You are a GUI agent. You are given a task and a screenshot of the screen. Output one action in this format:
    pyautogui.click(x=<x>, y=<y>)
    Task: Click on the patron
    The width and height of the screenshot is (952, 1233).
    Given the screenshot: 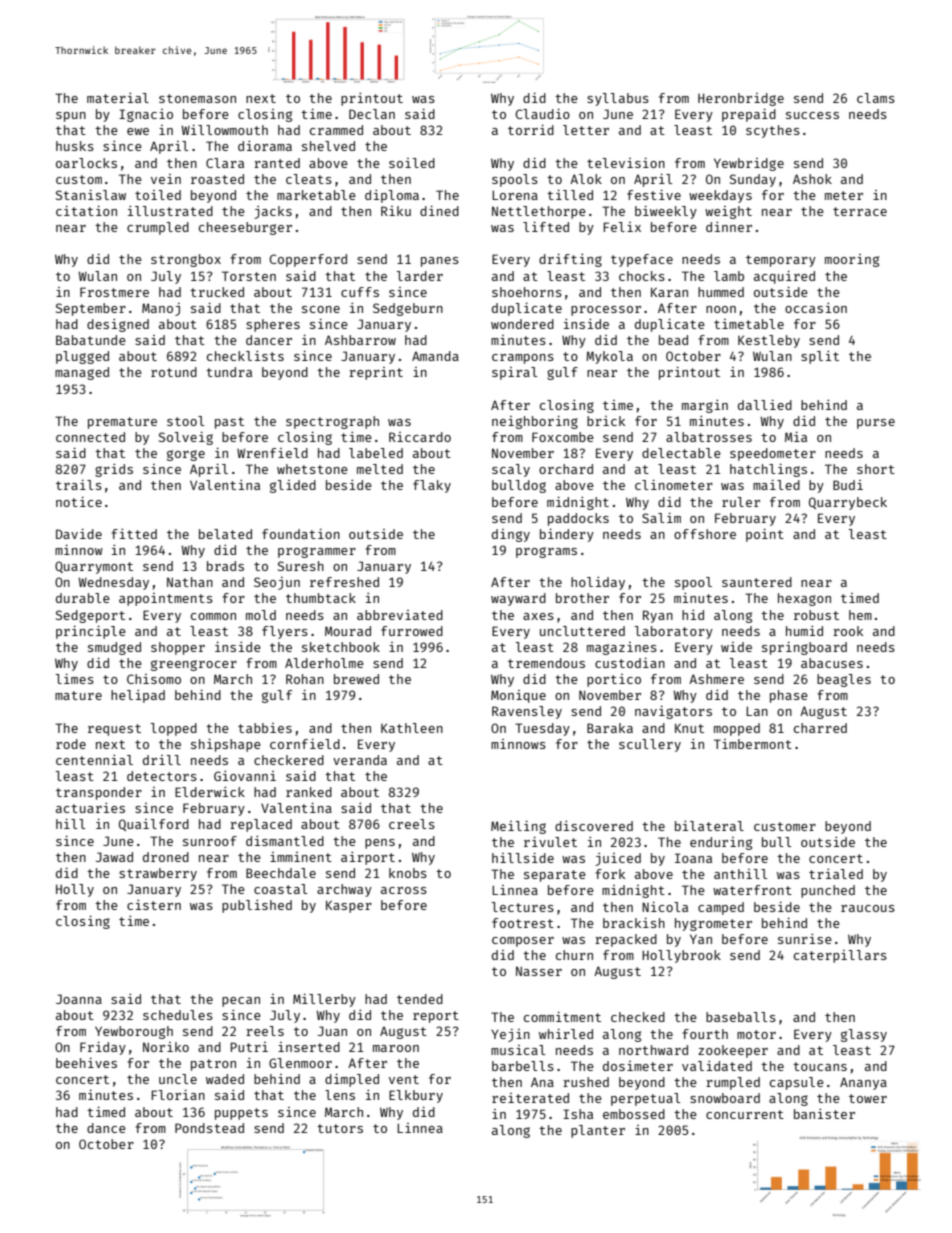 What is the action you would take?
    pyautogui.click(x=213, y=1065)
